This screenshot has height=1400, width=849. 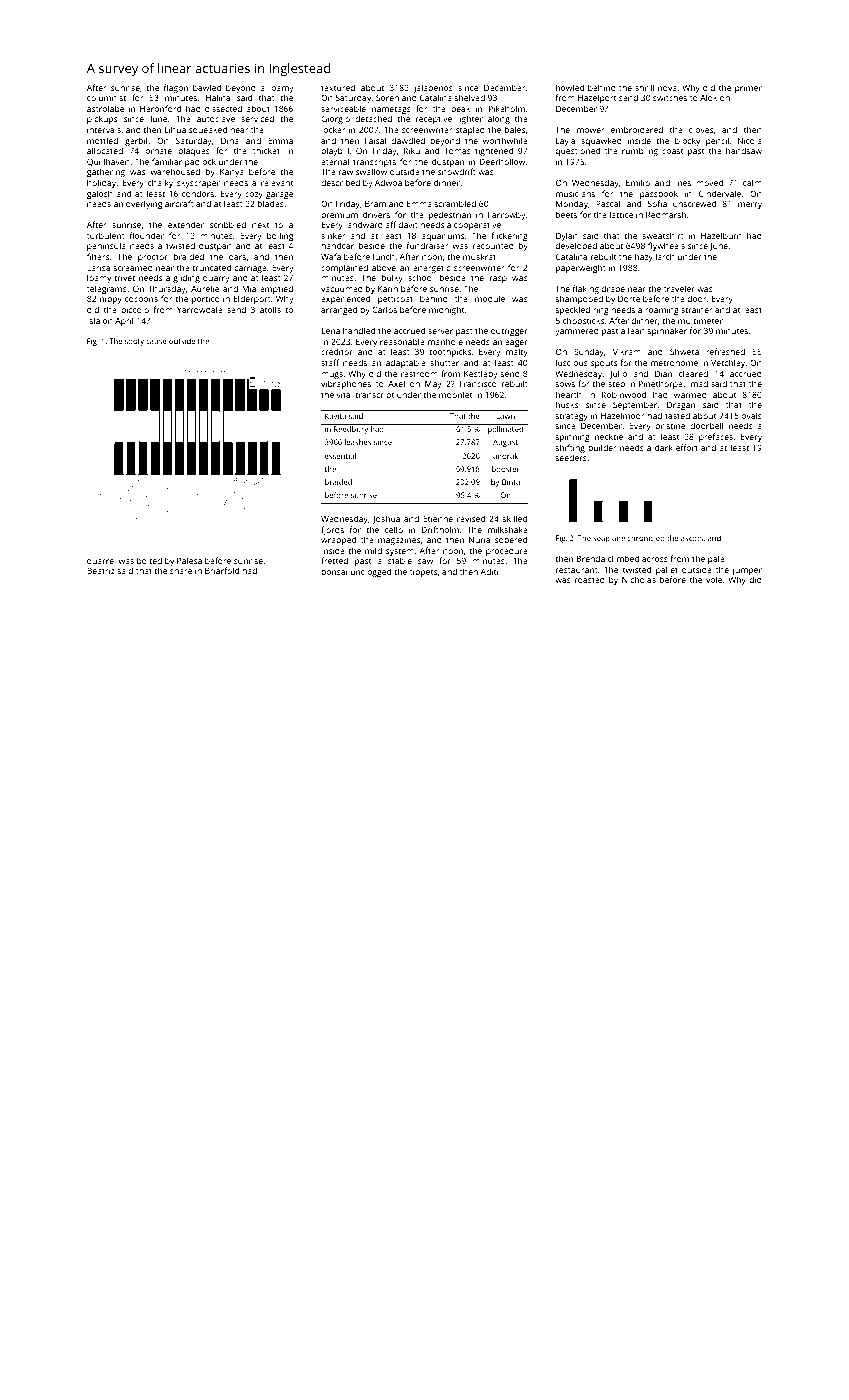 What do you see at coordinates (134, 342) in the screenshot?
I see `sooty` at bounding box center [134, 342].
